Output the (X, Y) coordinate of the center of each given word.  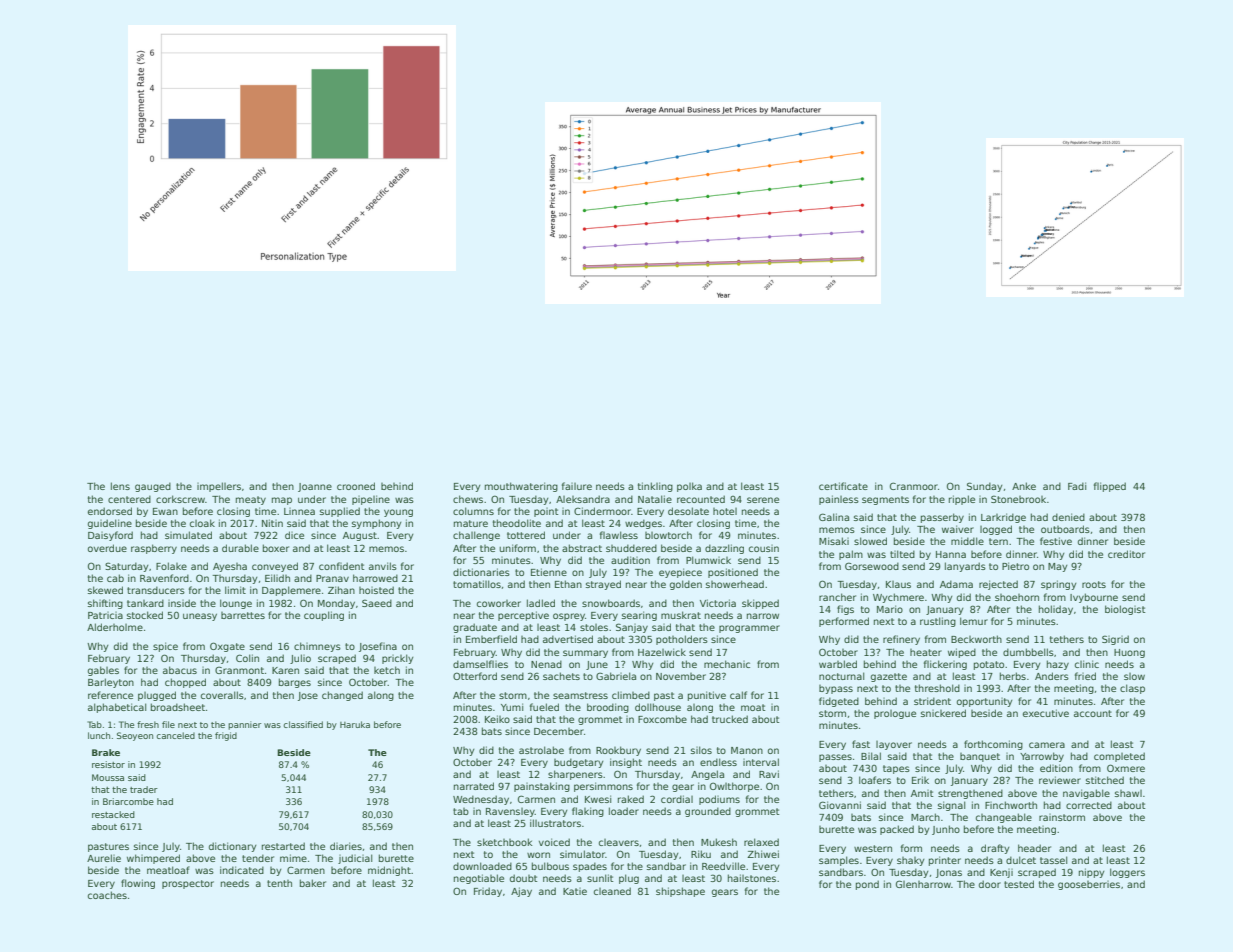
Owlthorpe (734, 787)
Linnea (299, 511)
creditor (1126, 554)
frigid (226, 736)
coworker (499, 603)
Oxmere (1126, 768)
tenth (279, 883)
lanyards (965, 567)
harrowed (375, 578)
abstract (582, 548)
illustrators (555, 823)
